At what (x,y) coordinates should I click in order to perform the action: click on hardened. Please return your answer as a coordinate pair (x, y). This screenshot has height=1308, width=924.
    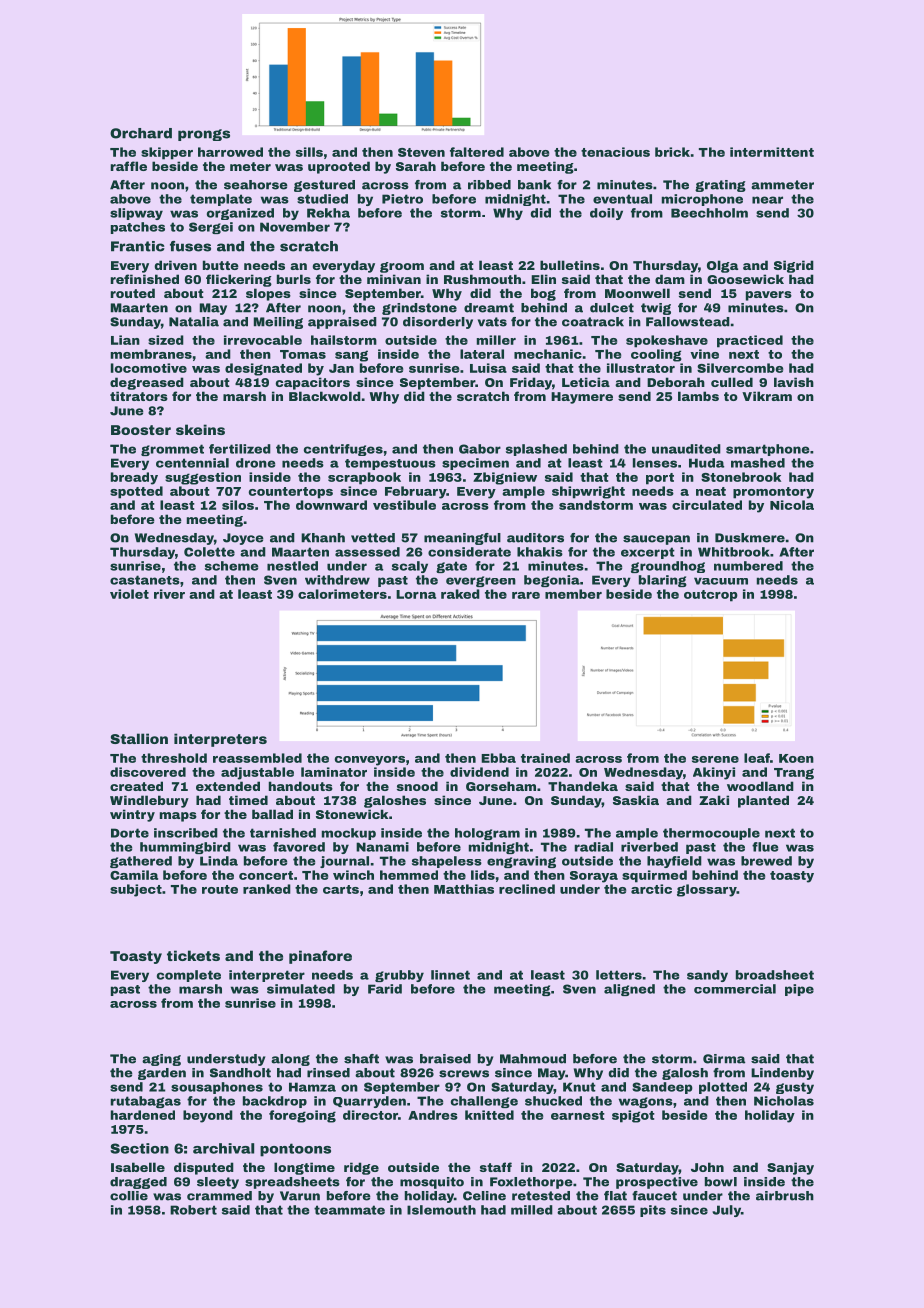
    Looking at the image, I should click on (143, 1115).
